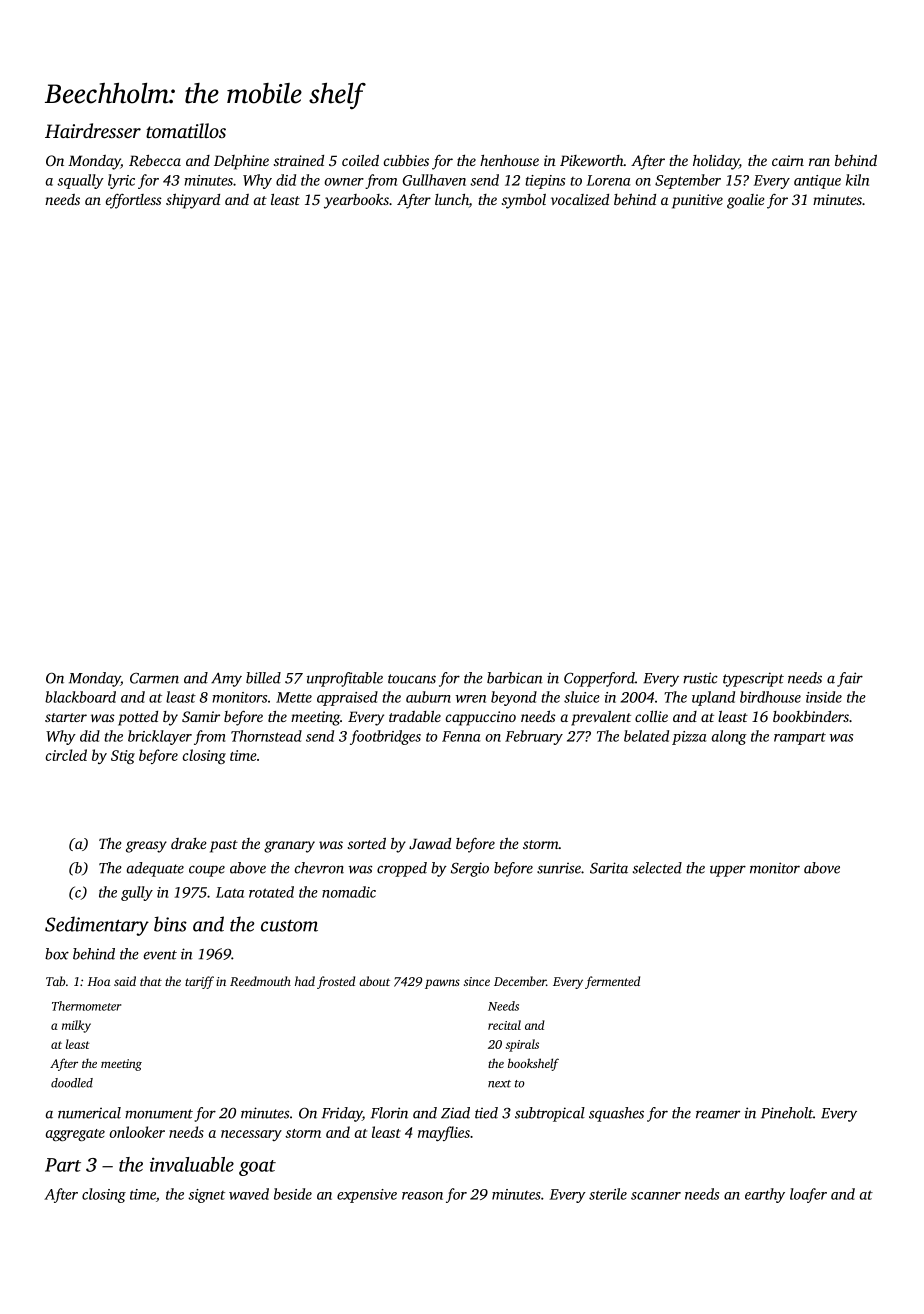 This screenshot has height=1314, width=924. What do you see at coordinates (452, 201) in the screenshot?
I see `lunch` at bounding box center [452, 201].
